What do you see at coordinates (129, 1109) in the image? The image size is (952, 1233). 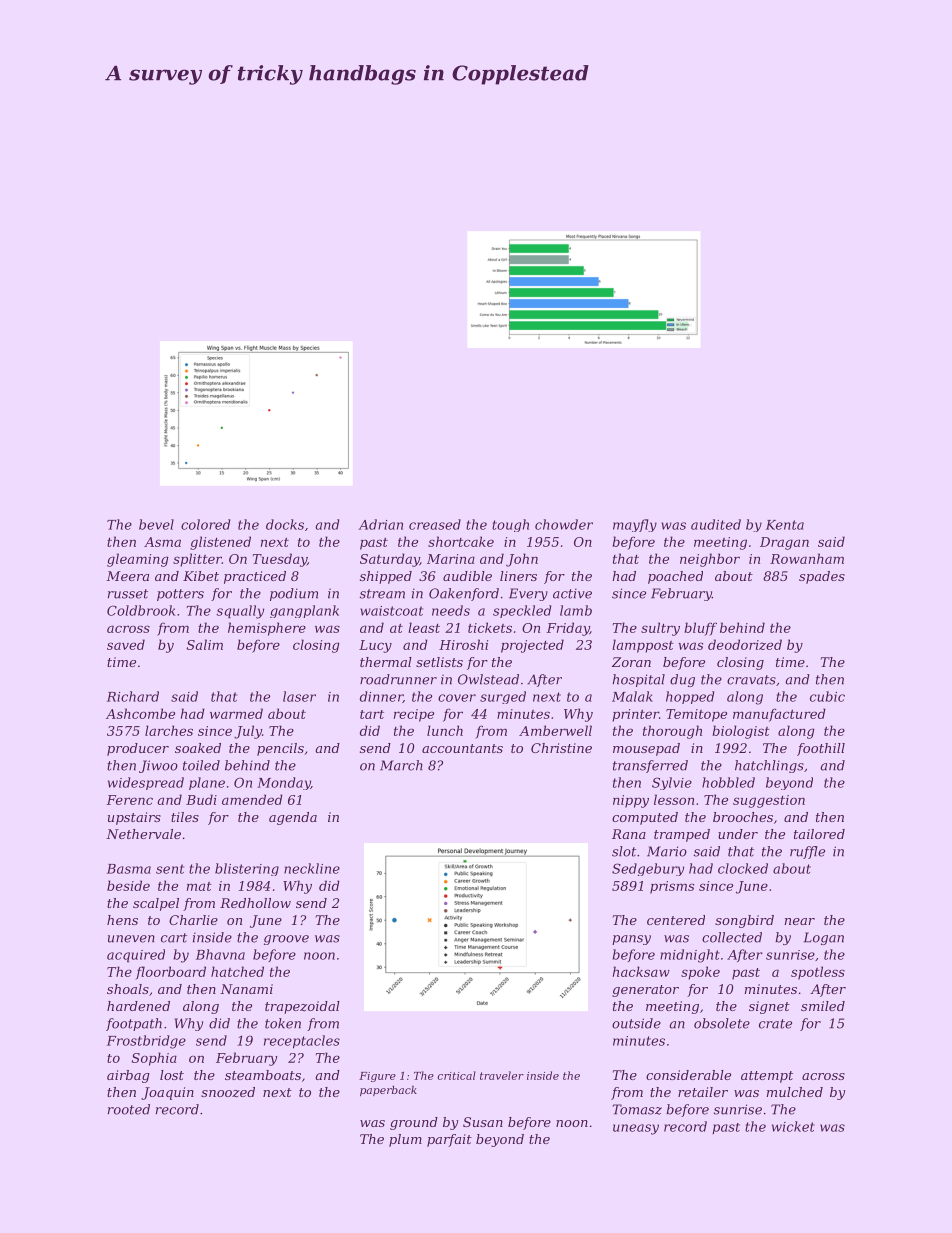 I see `rooted` at bounding box center [129, 1109].
